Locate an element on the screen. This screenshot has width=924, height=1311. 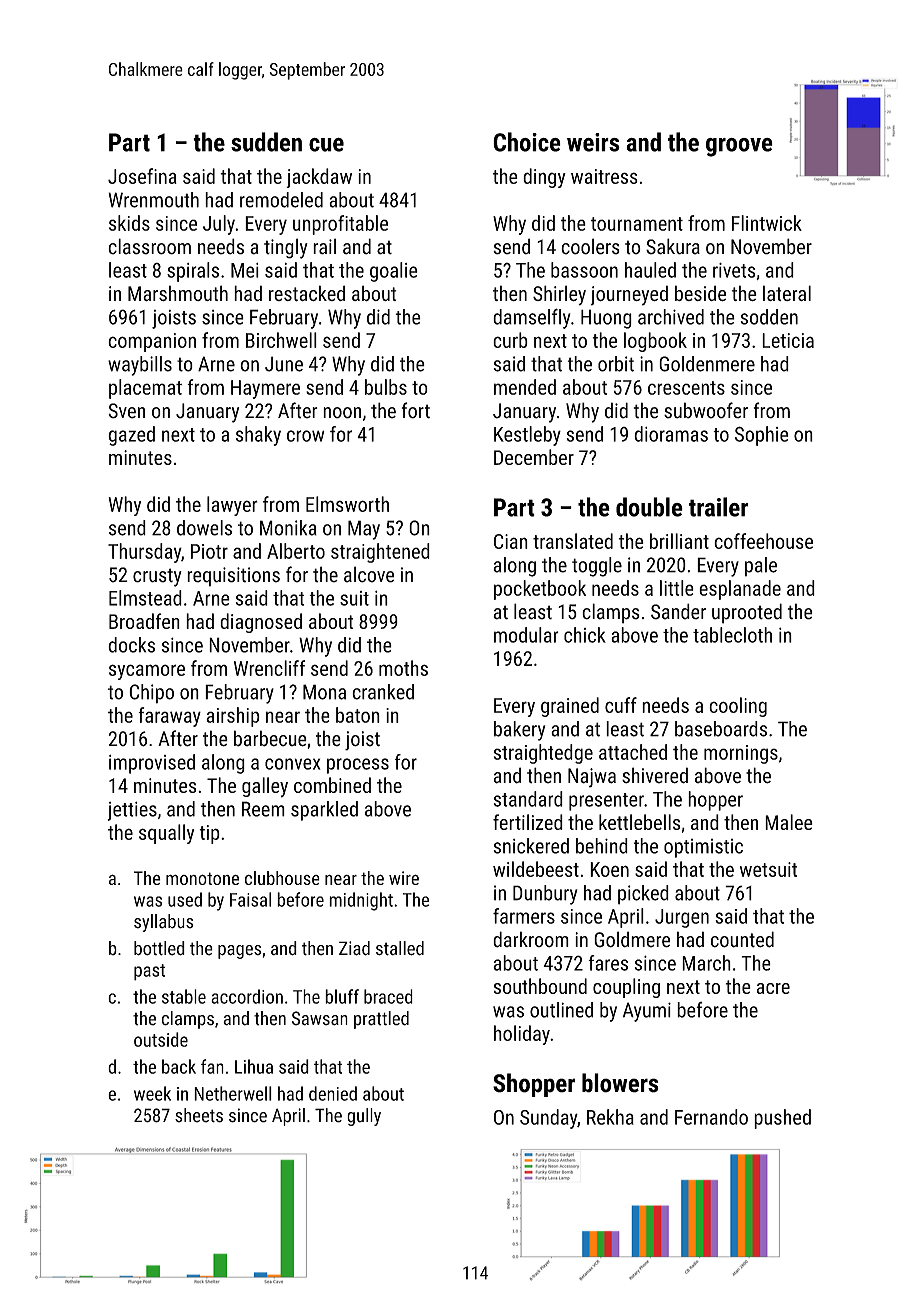
gully is located at coordinates (364, 1117).
